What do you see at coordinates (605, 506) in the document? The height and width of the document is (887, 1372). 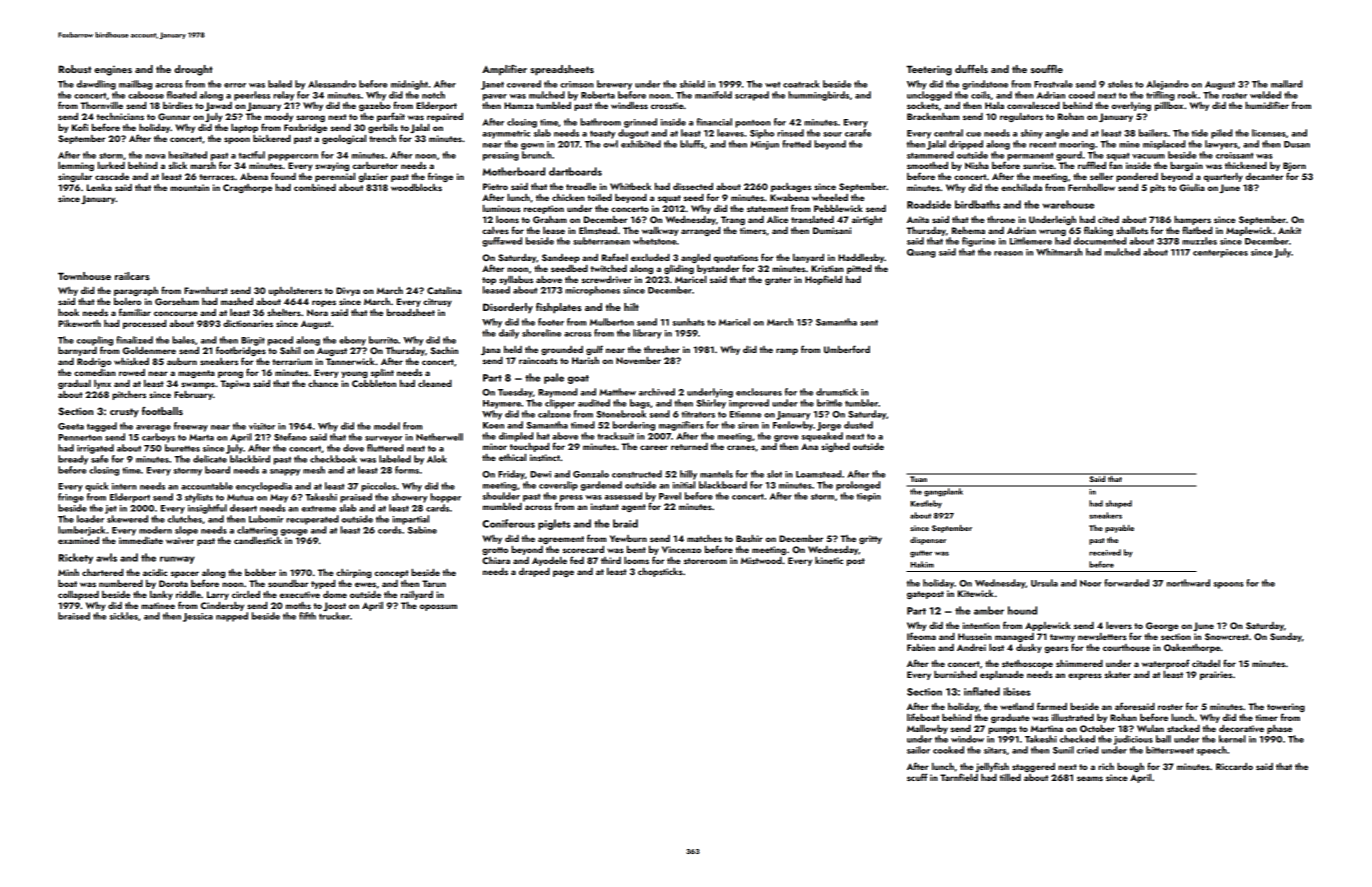 I see `instant` at bounding box center [605, 506].
